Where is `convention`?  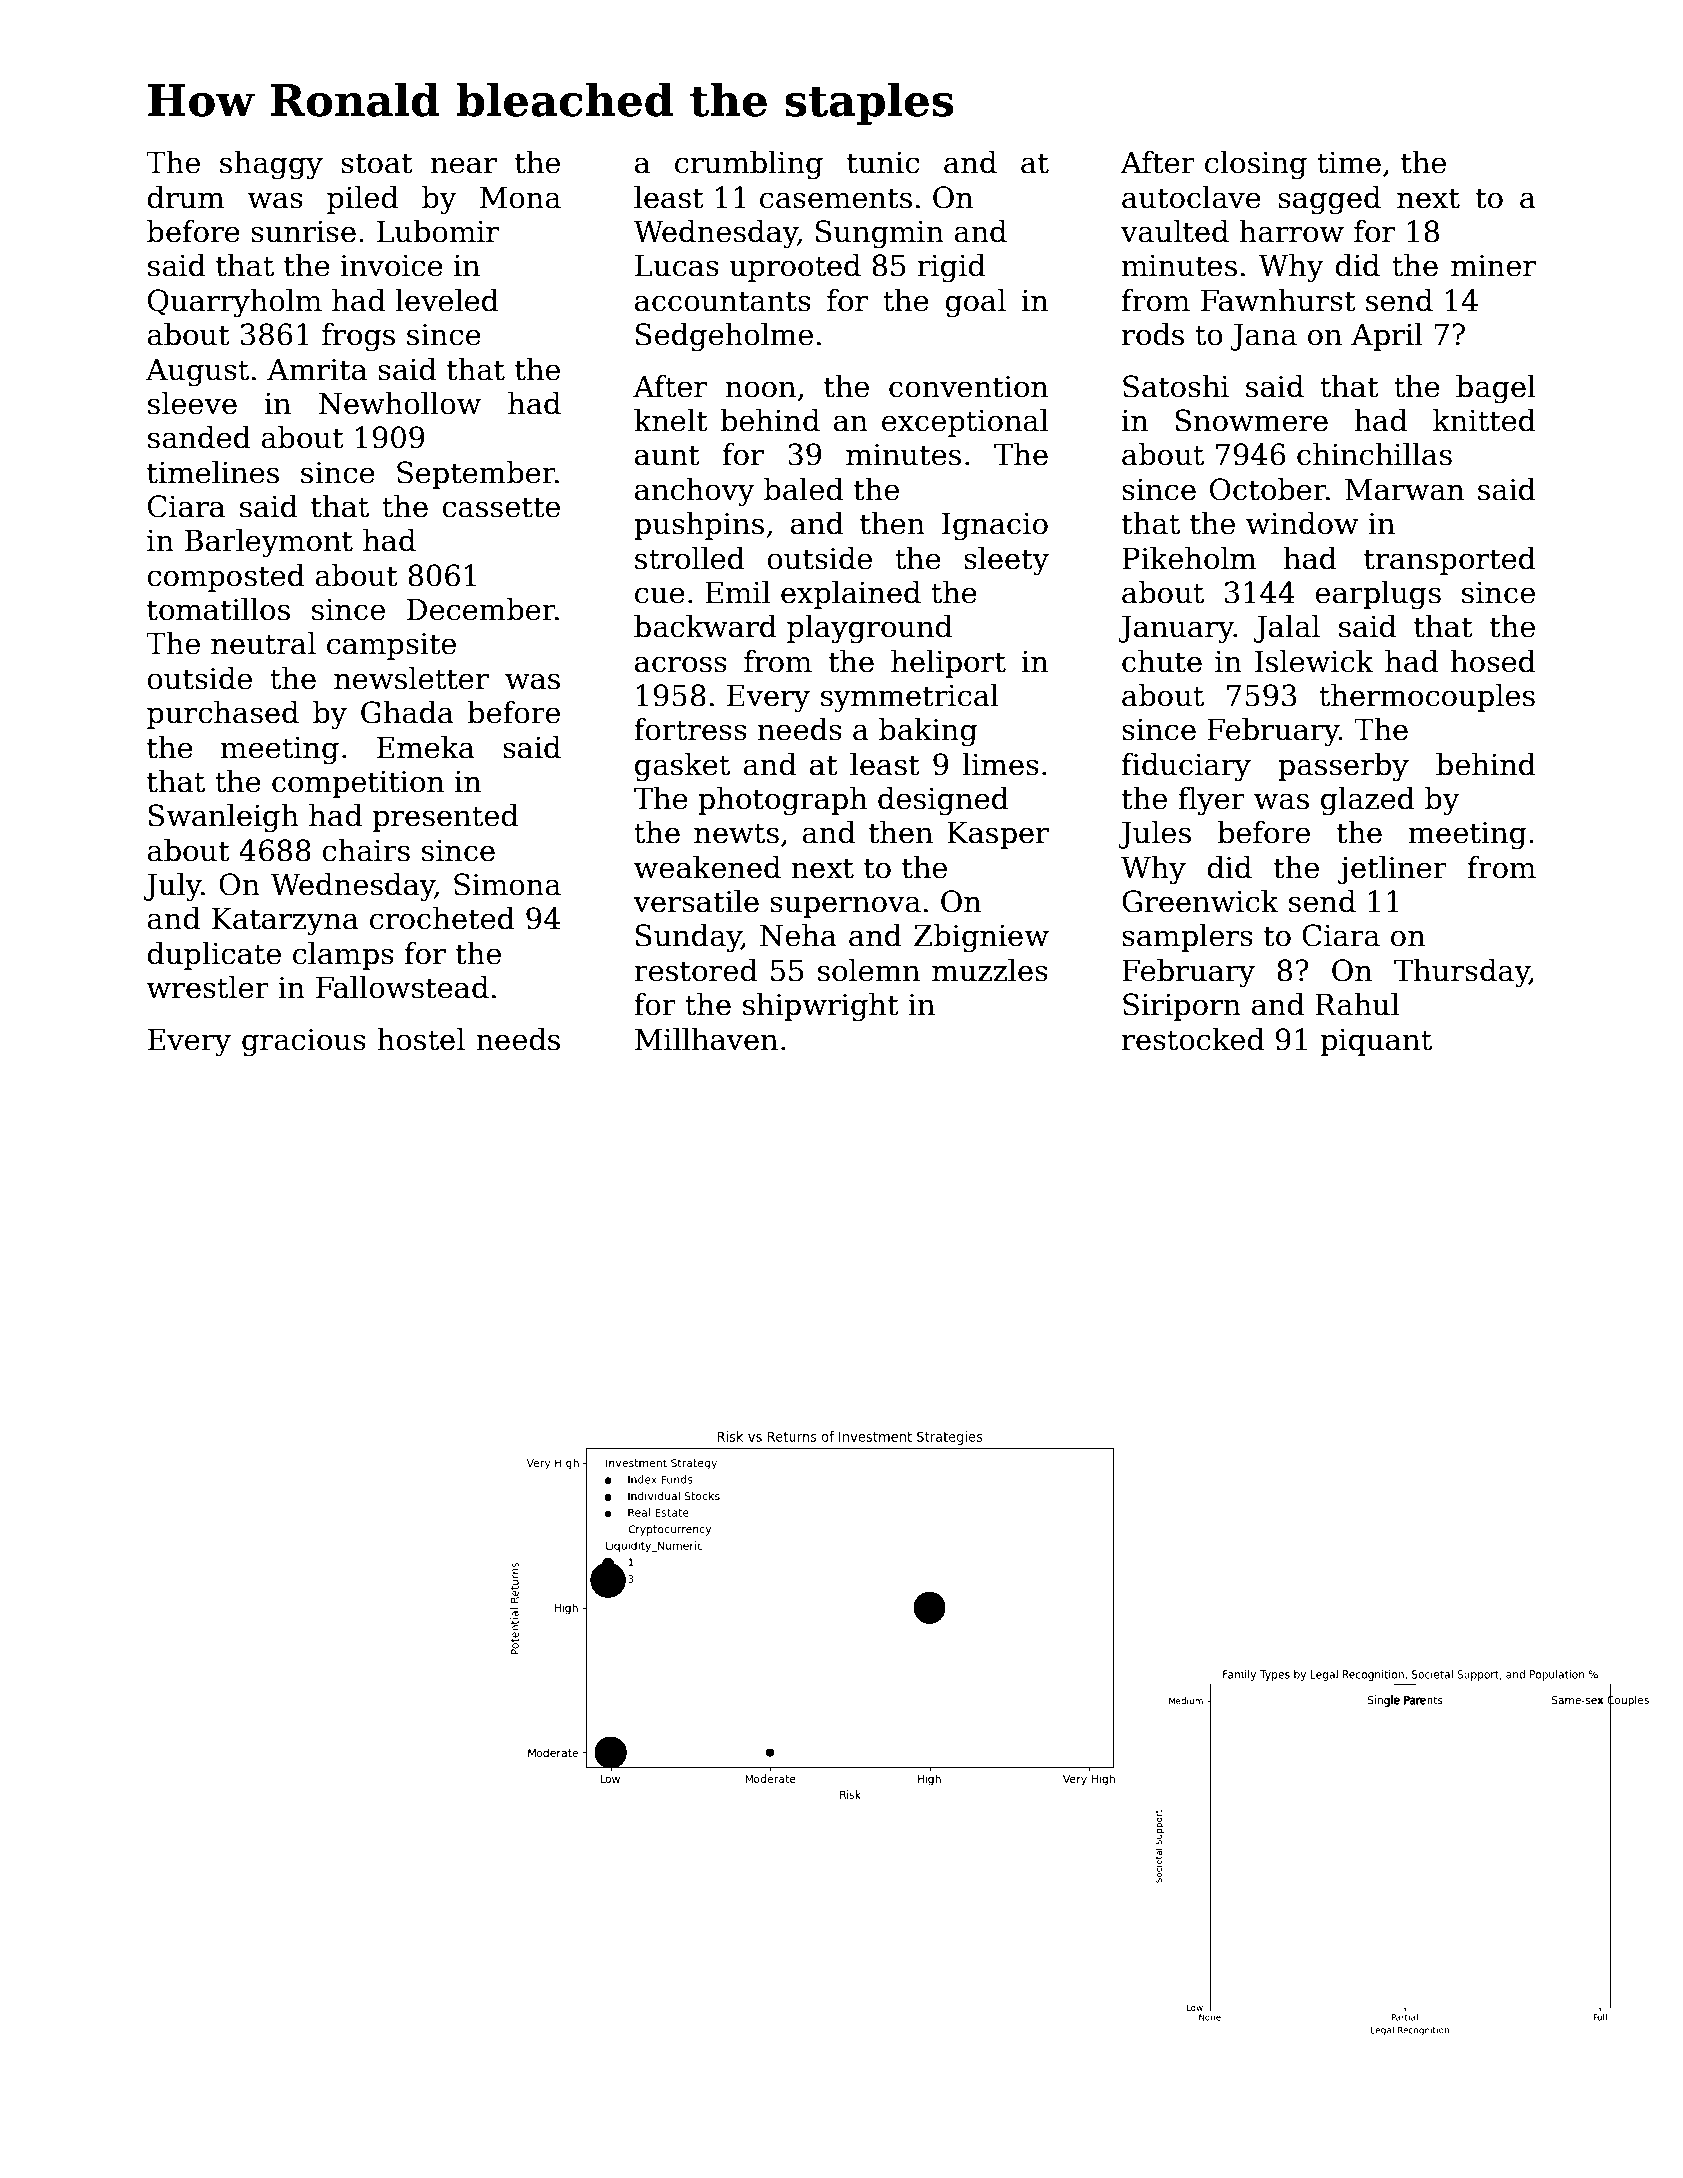 convention is located at coordinates (968, 387).
